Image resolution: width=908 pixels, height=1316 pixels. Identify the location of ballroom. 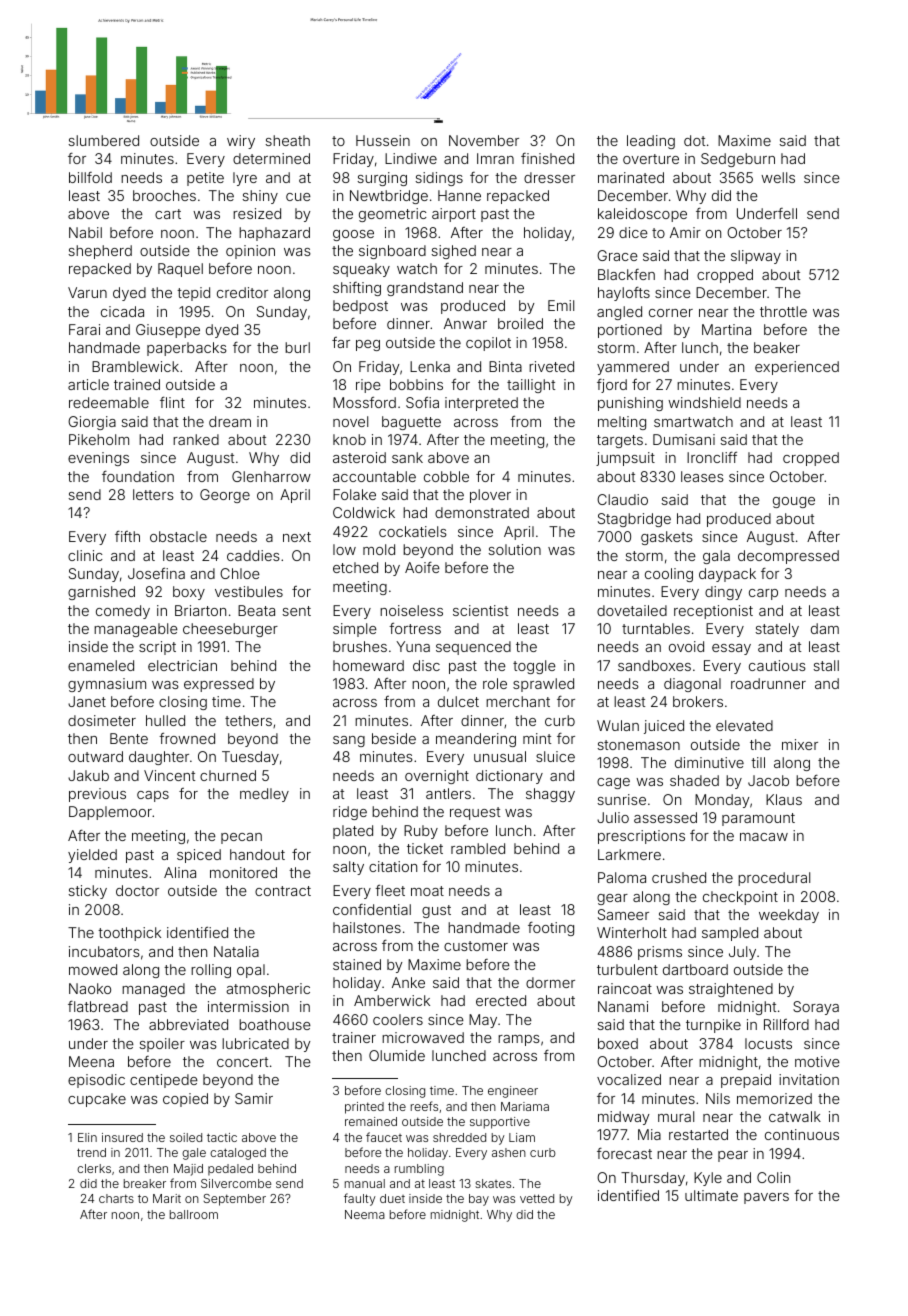
(194, 1214).
